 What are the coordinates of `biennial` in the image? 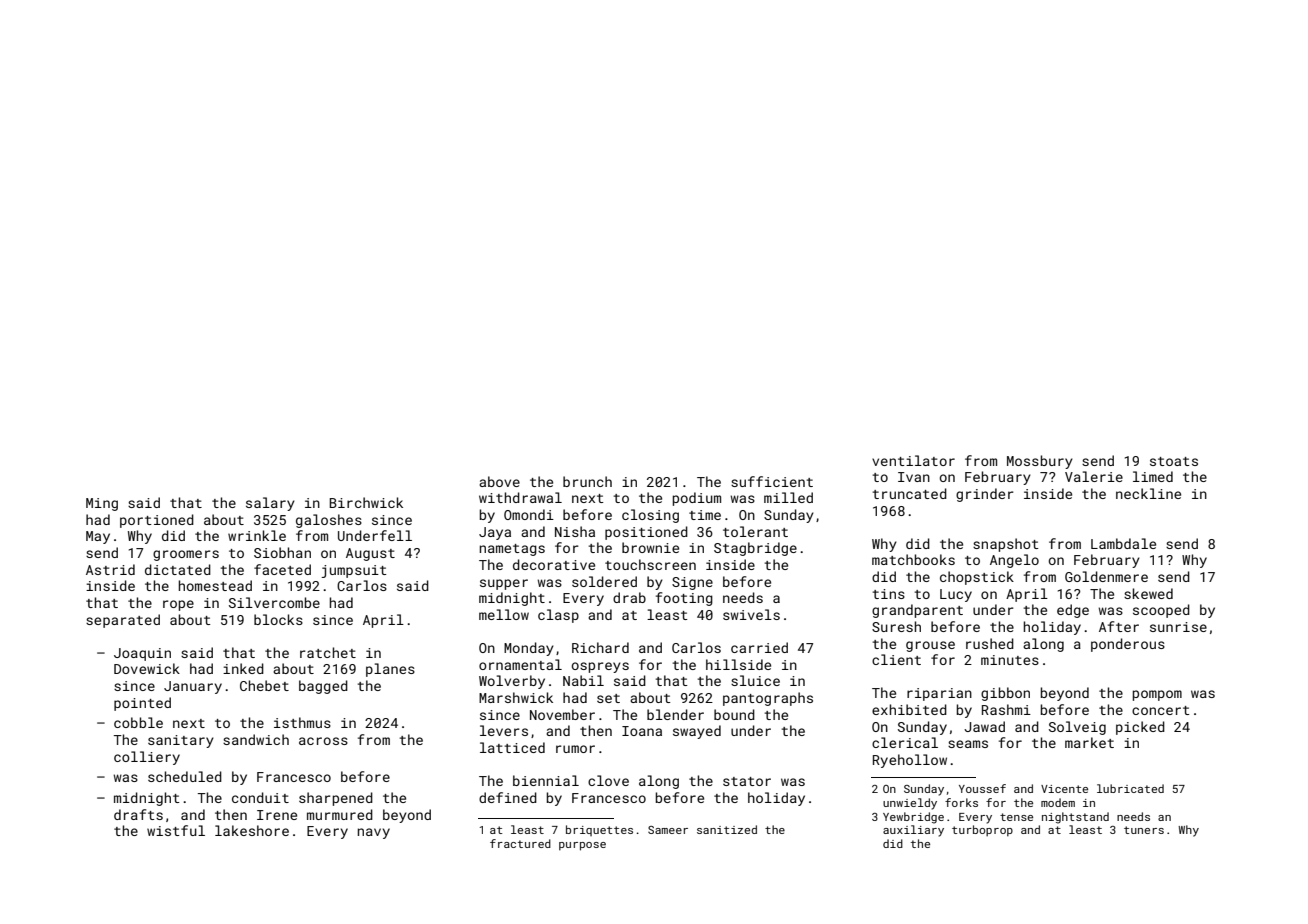 It's located at (546, 780).
